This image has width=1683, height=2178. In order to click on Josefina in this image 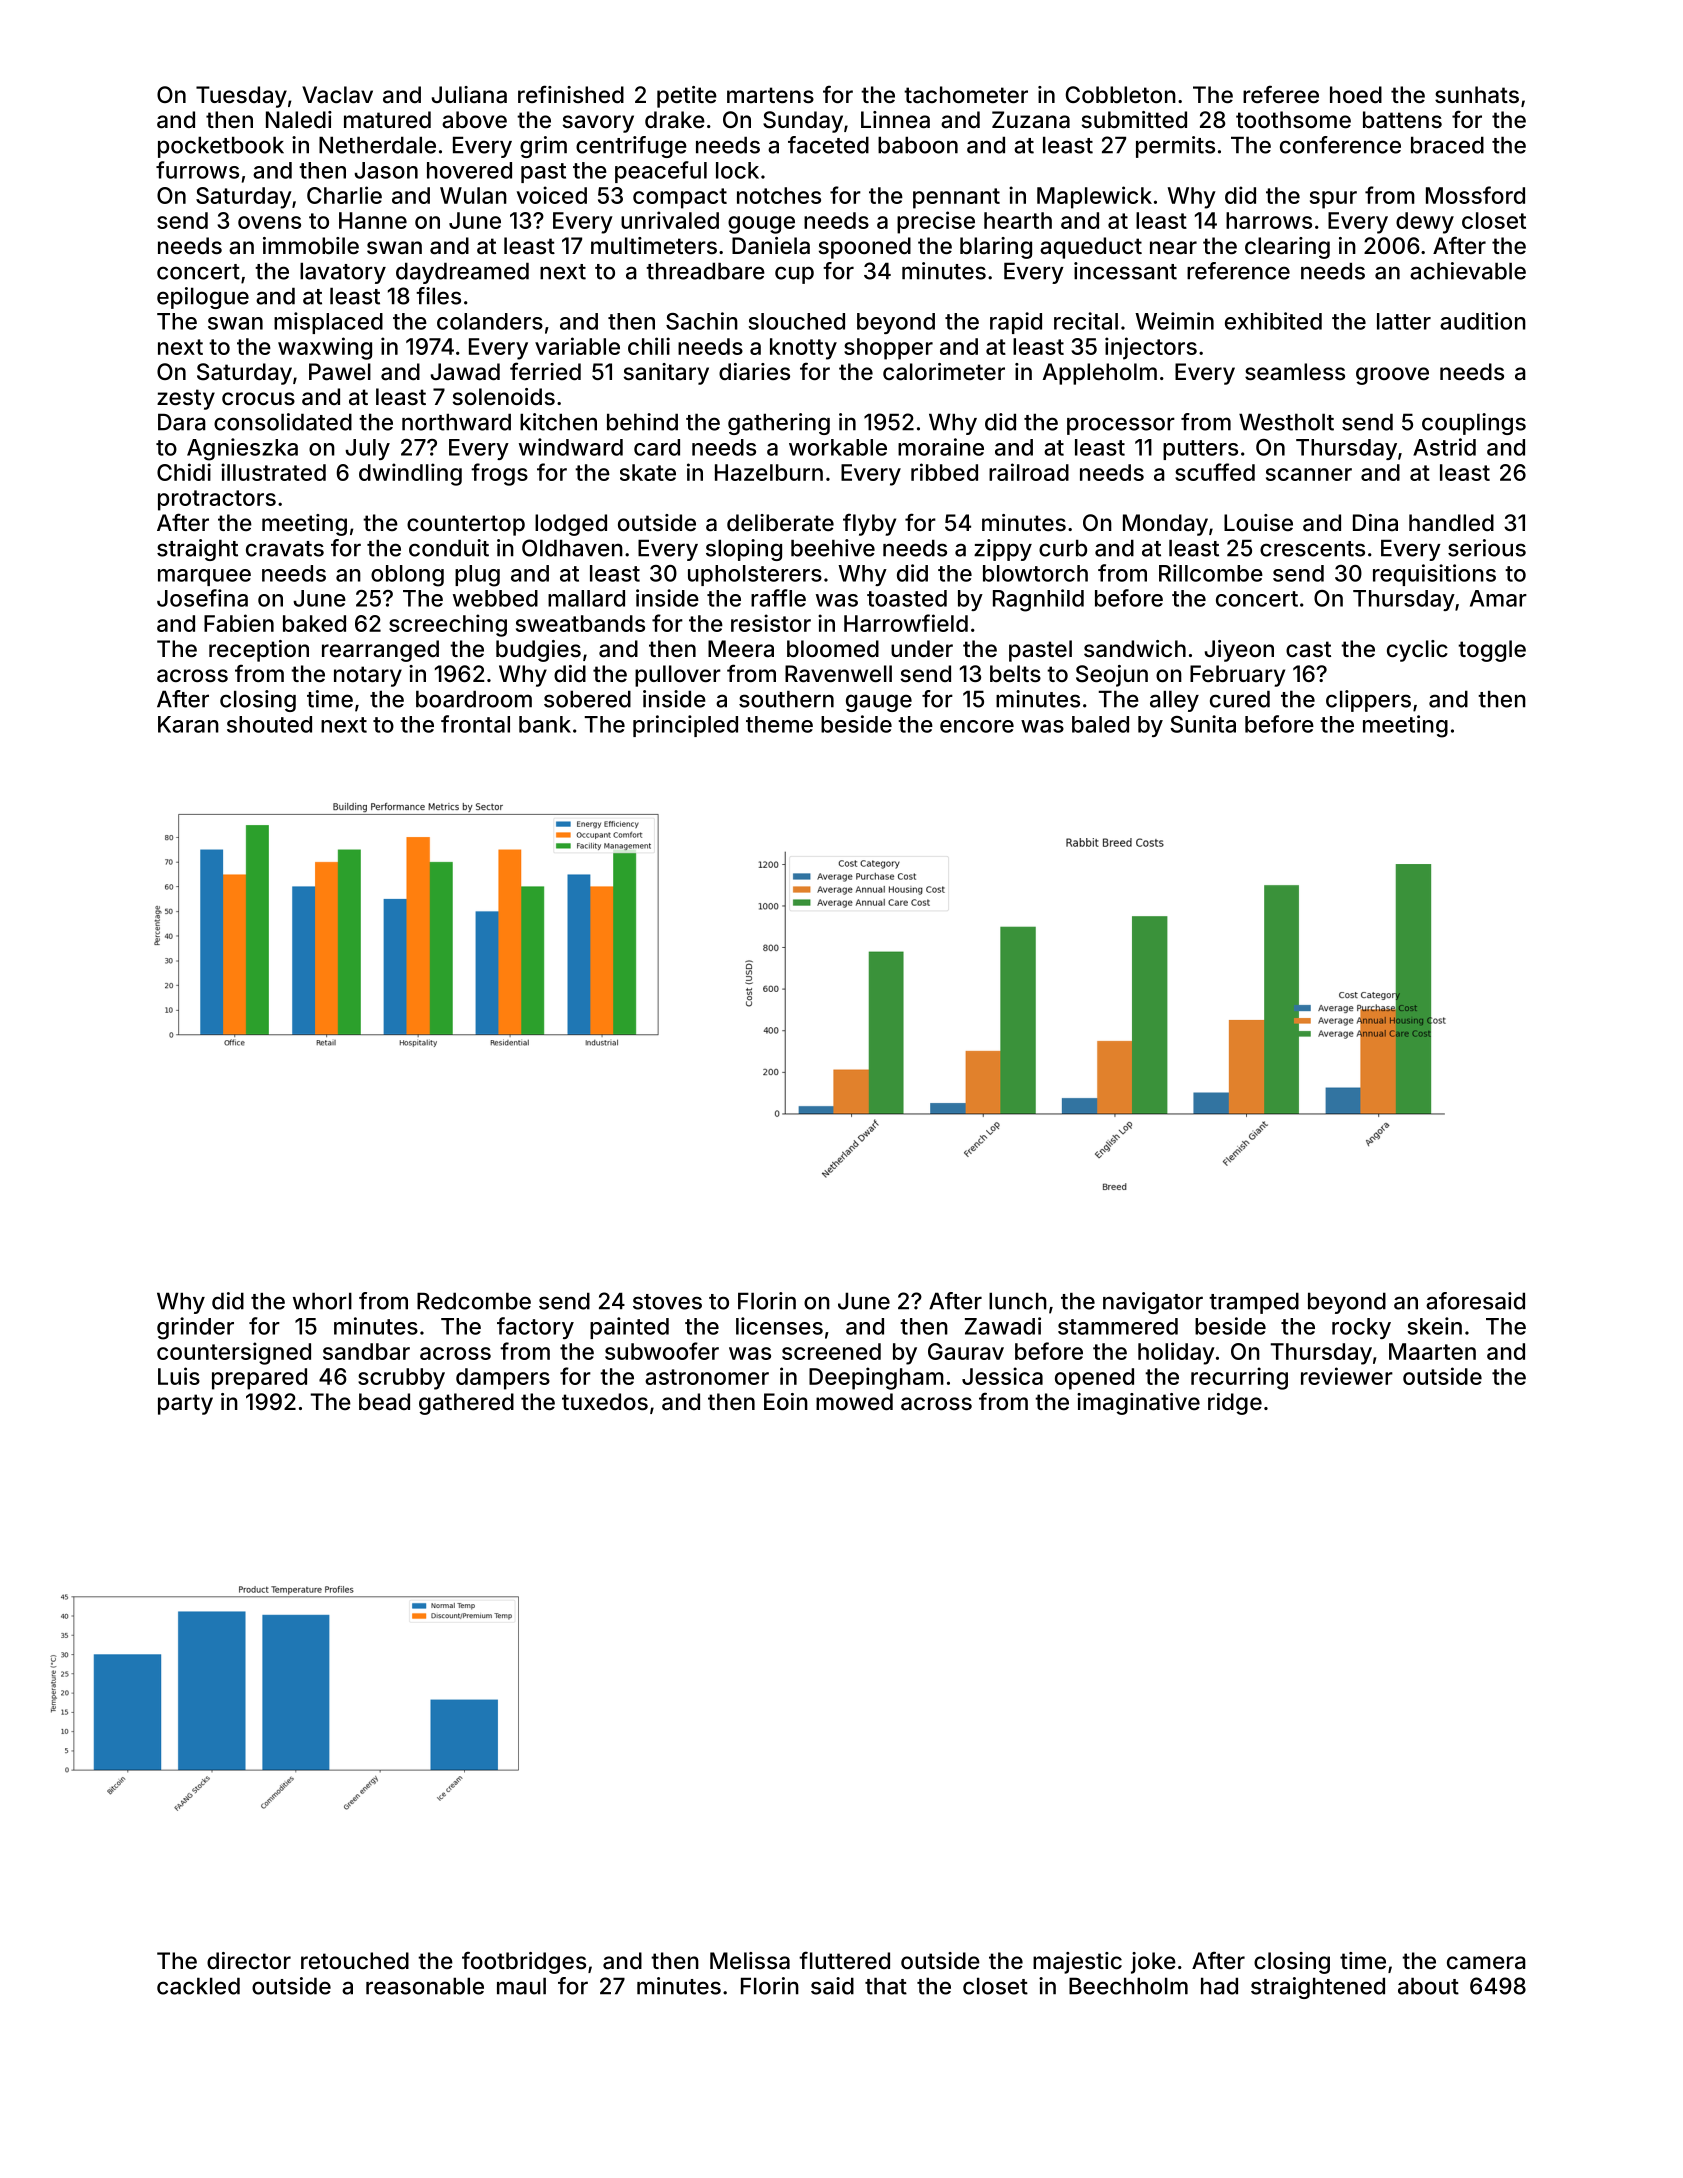, I will do `click(202, 598)`.
